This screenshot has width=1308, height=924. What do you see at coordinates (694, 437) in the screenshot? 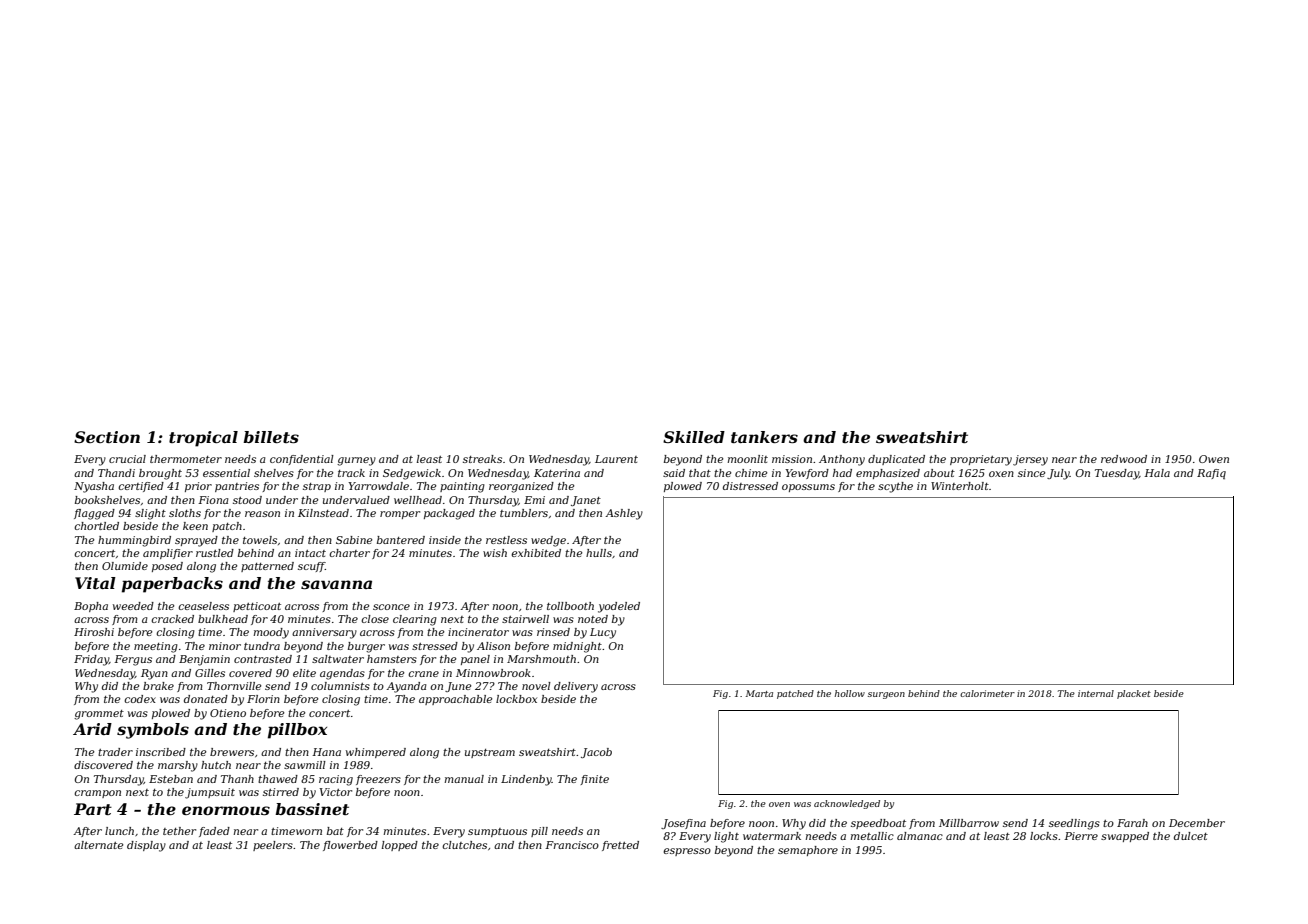
I see `Skilled` at bounding box center [694, 437].
